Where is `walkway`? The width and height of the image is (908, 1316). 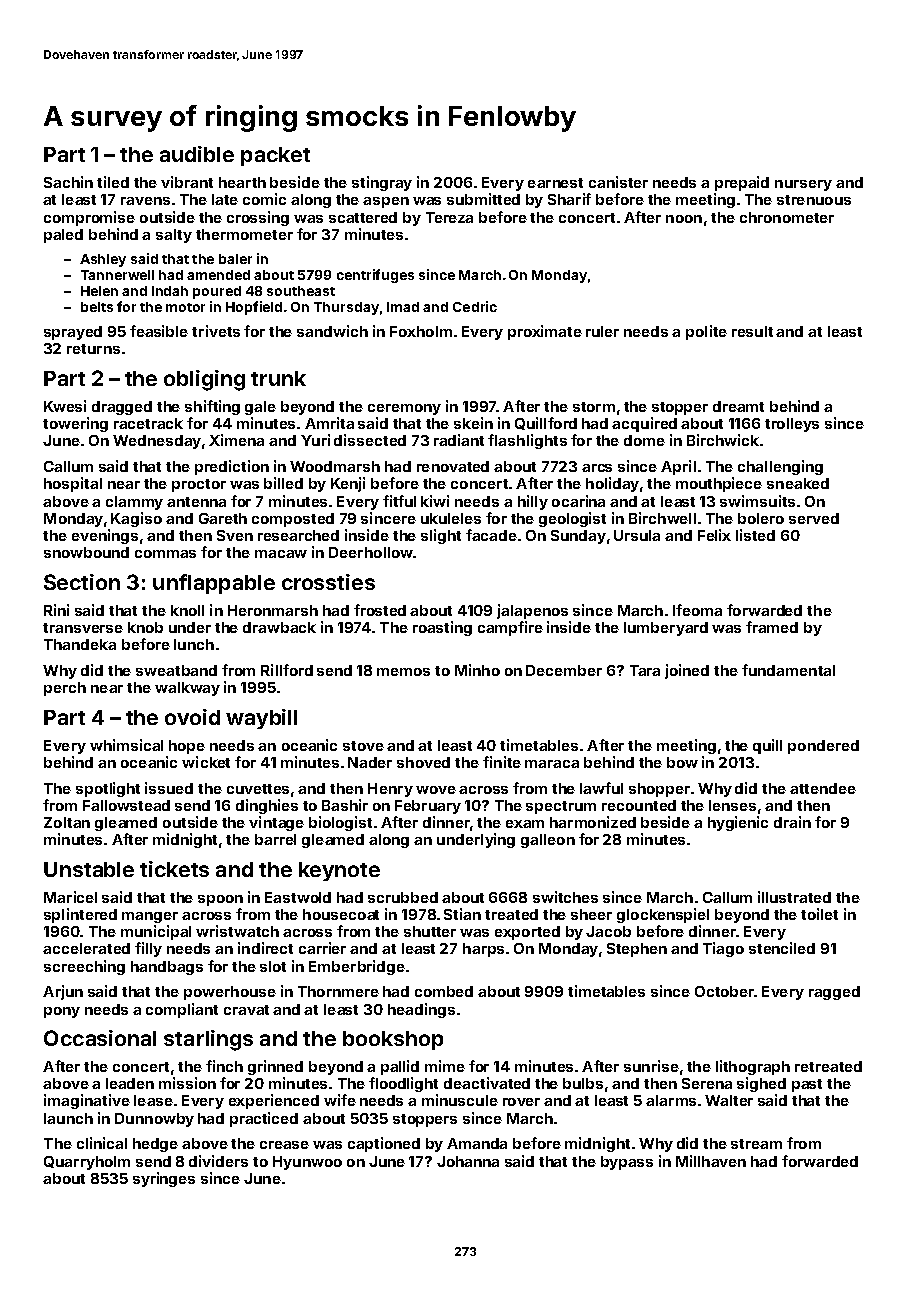
walkway is located at coordinates (187, 689).
